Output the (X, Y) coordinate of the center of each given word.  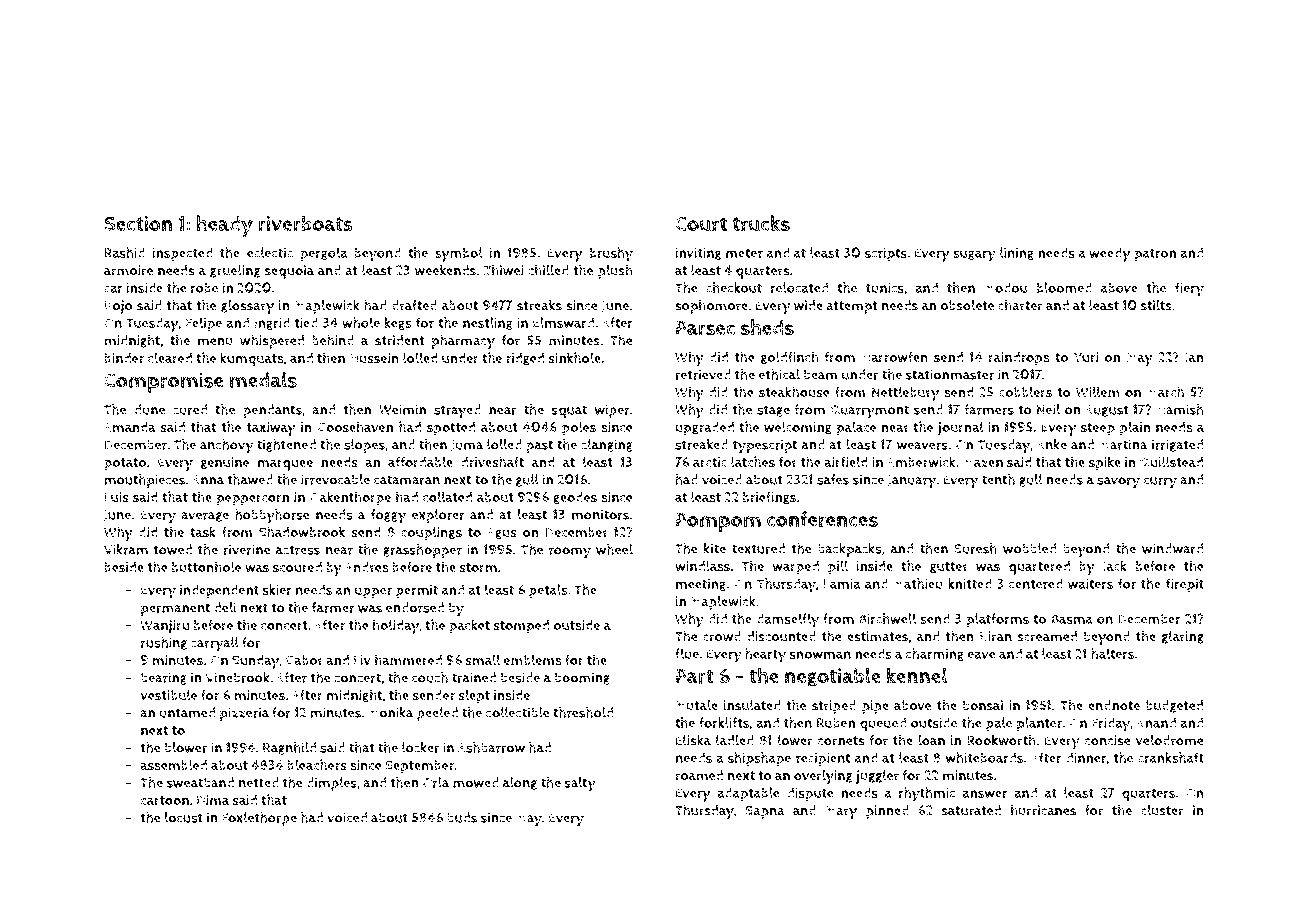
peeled (437, 714)
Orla (436, 782)
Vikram (126, 549)
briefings (770, 498)
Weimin (402, 409)
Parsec (705, 328)
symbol (458, 254)
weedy (1109, 254)
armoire (128, 270)
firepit (1185, 585)
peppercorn (253, 500)
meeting (701, 585)
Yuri (1086, 357)
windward (1172, 548)
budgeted (1174, 706)
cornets (841, 741)
